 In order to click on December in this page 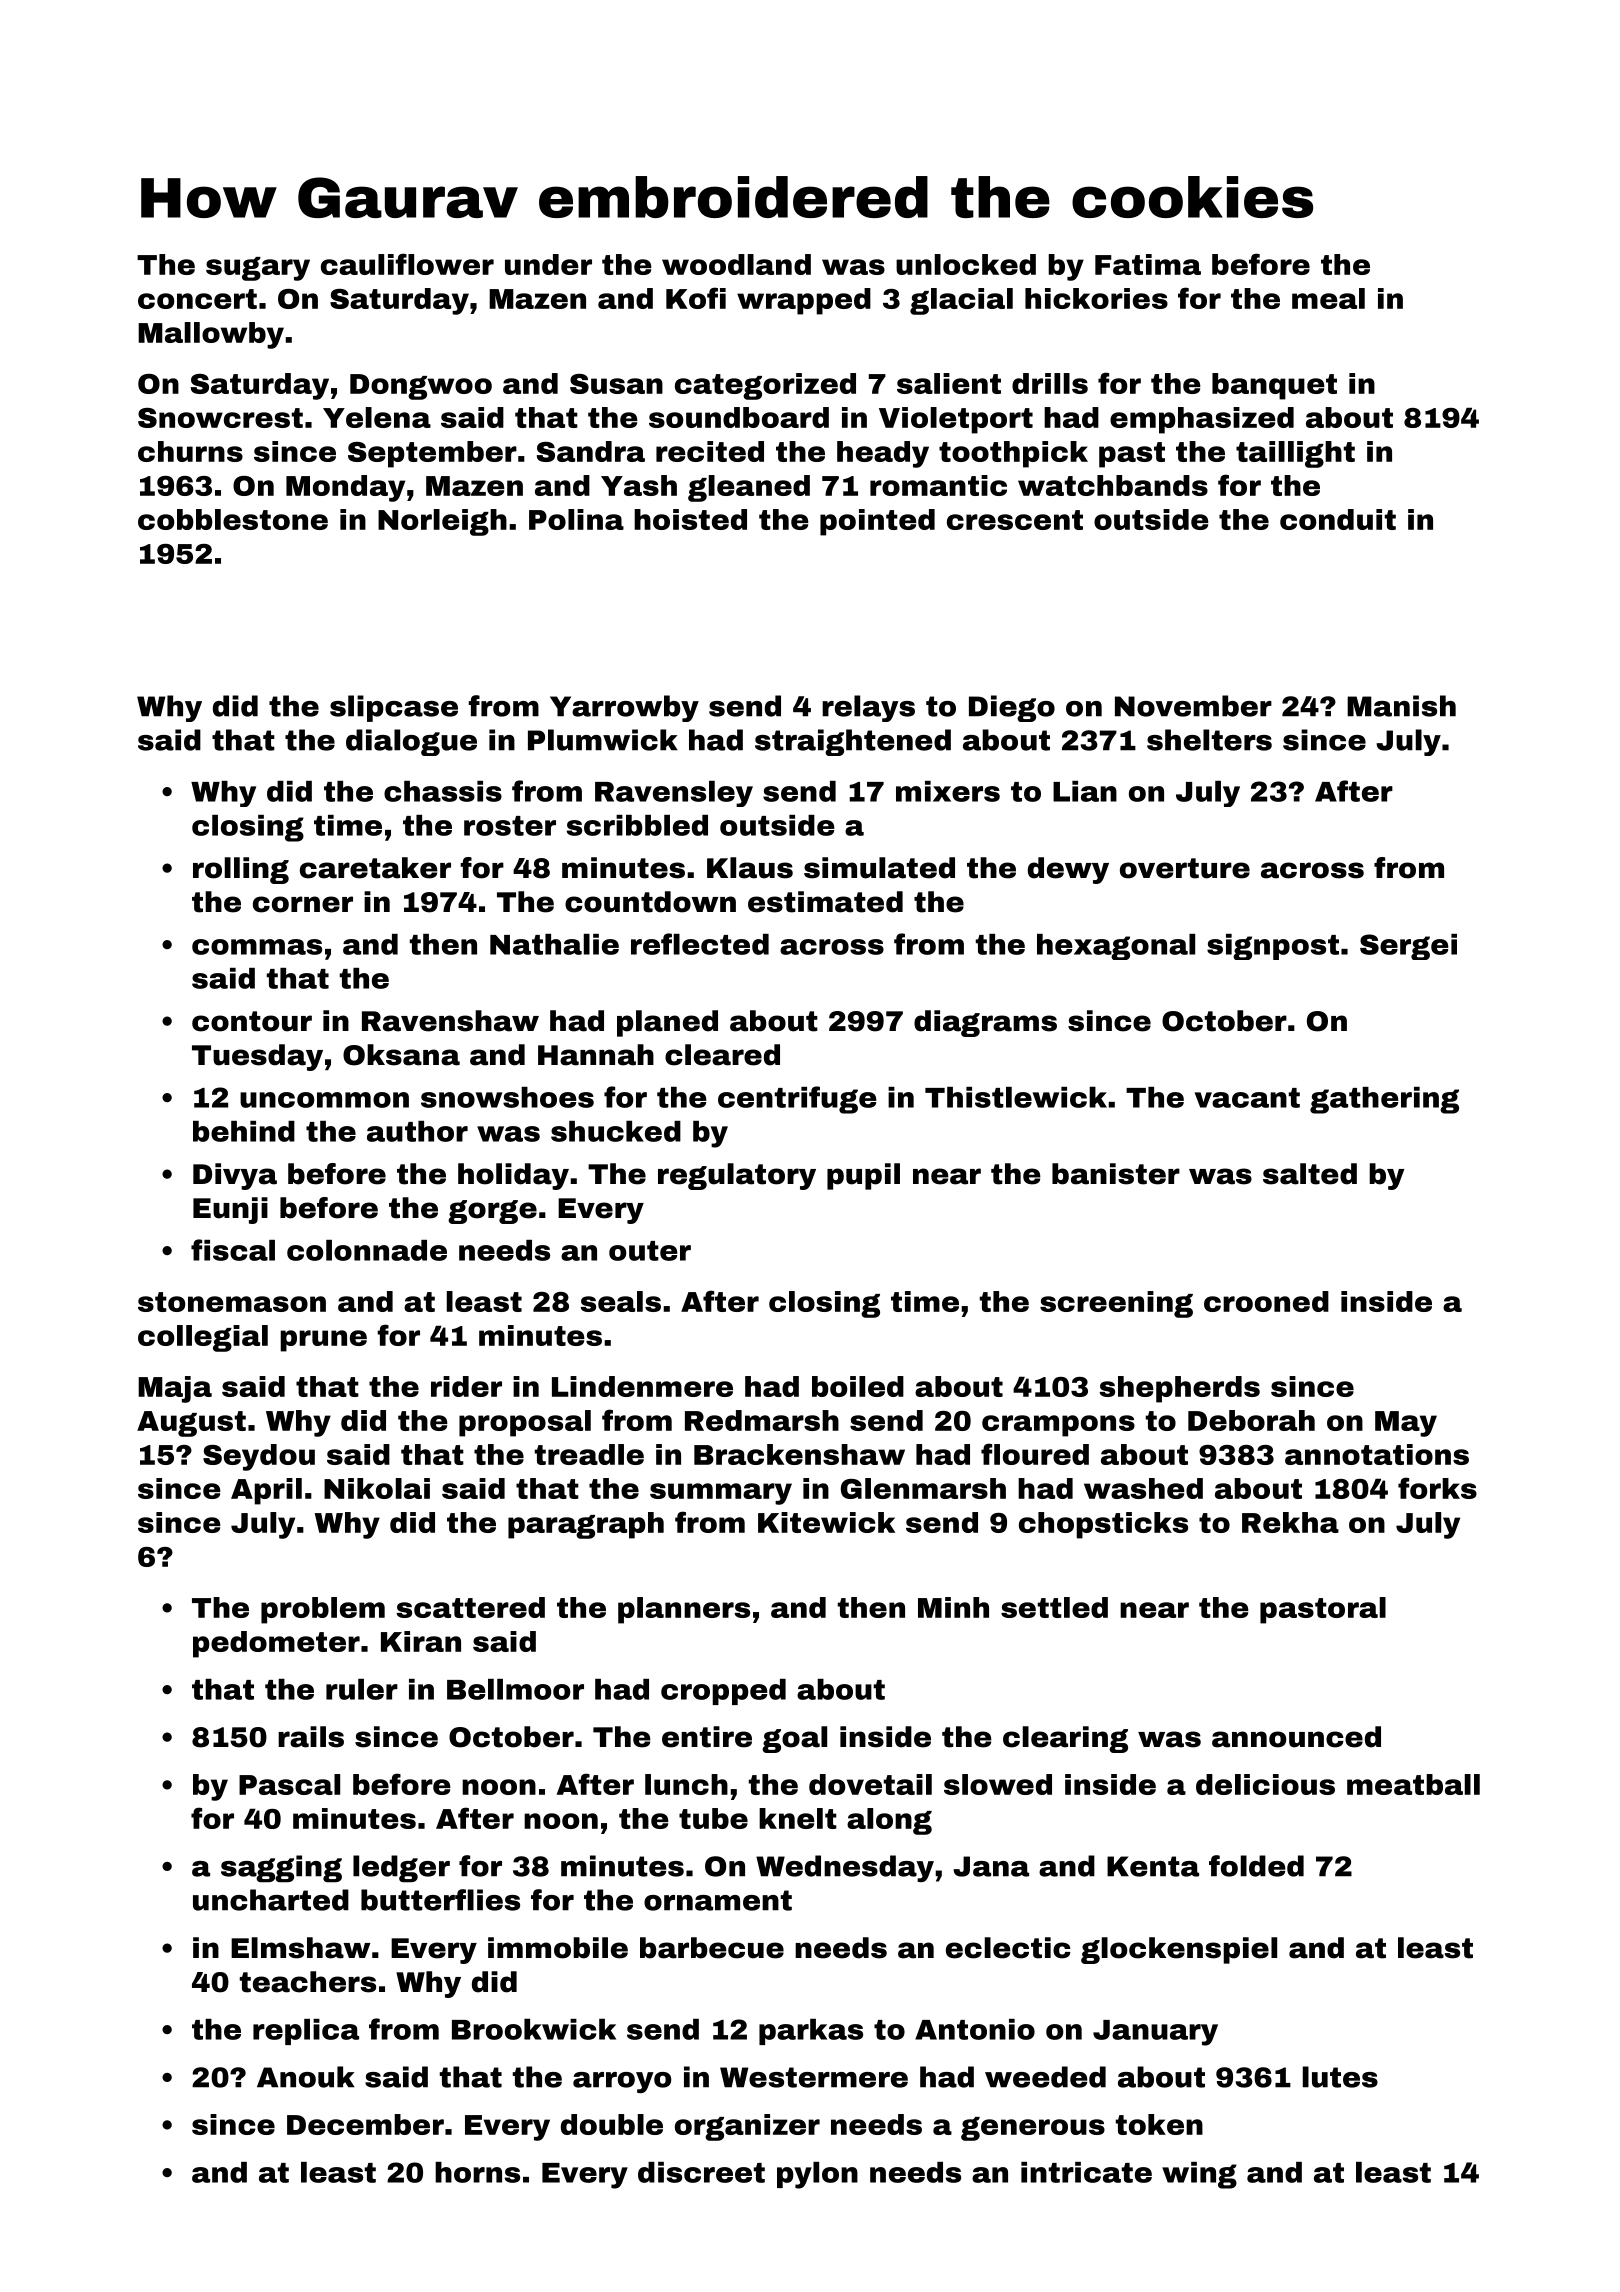, I will do `click(365, 2124)`.
